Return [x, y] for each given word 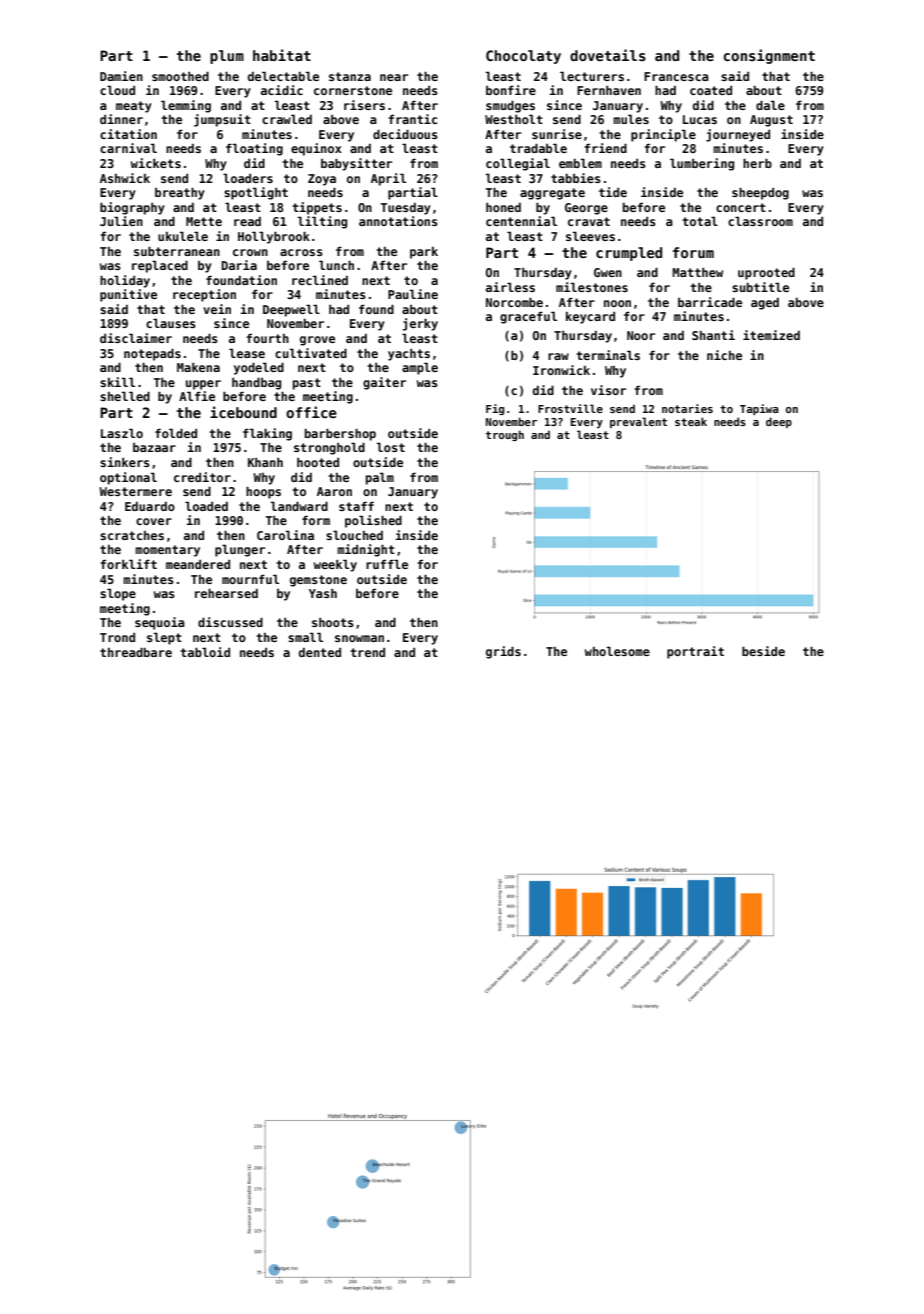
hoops [263, 492]
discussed [230, 622]
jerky [420, 324]
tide [613, 192]
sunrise [557, 134]
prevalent [638, 422]
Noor [641, 335]
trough [505, 435]
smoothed [180, 76]
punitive [128, 295]
